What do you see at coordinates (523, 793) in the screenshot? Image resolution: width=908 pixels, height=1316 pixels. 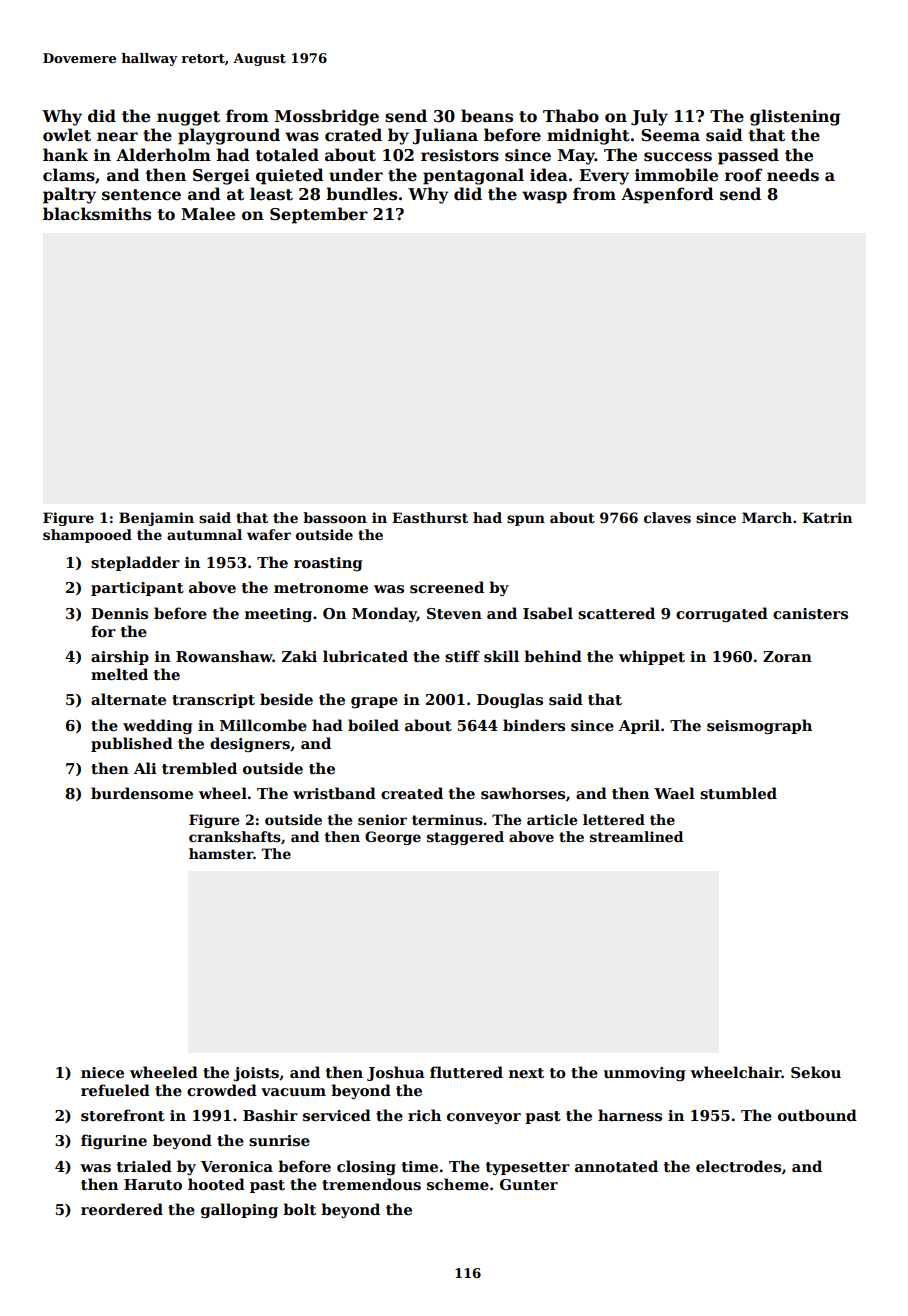 I see `sawhorses` at bounding box center [523, 793].
